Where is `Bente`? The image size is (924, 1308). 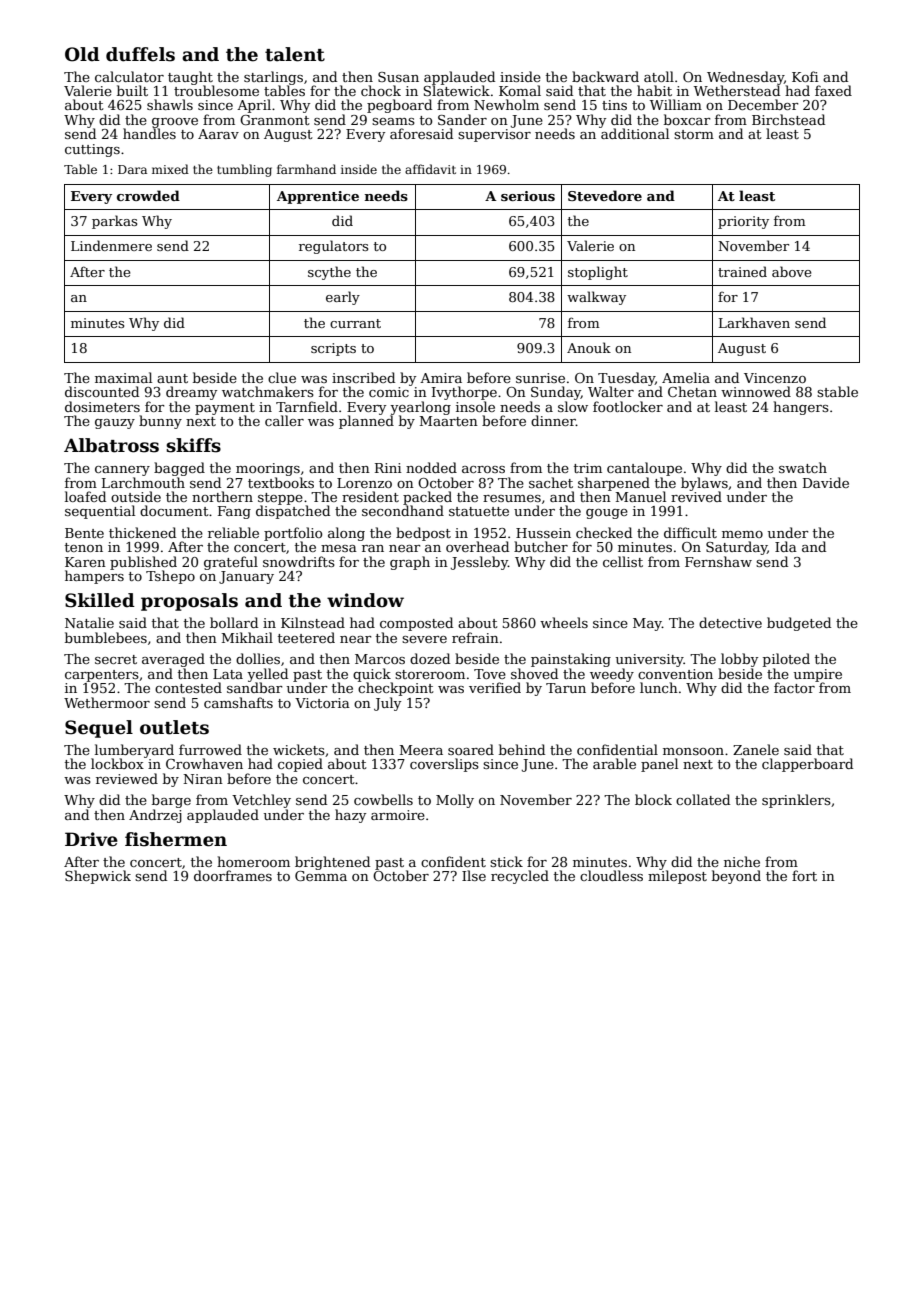
Bente is located at coordinates (84, 533).
